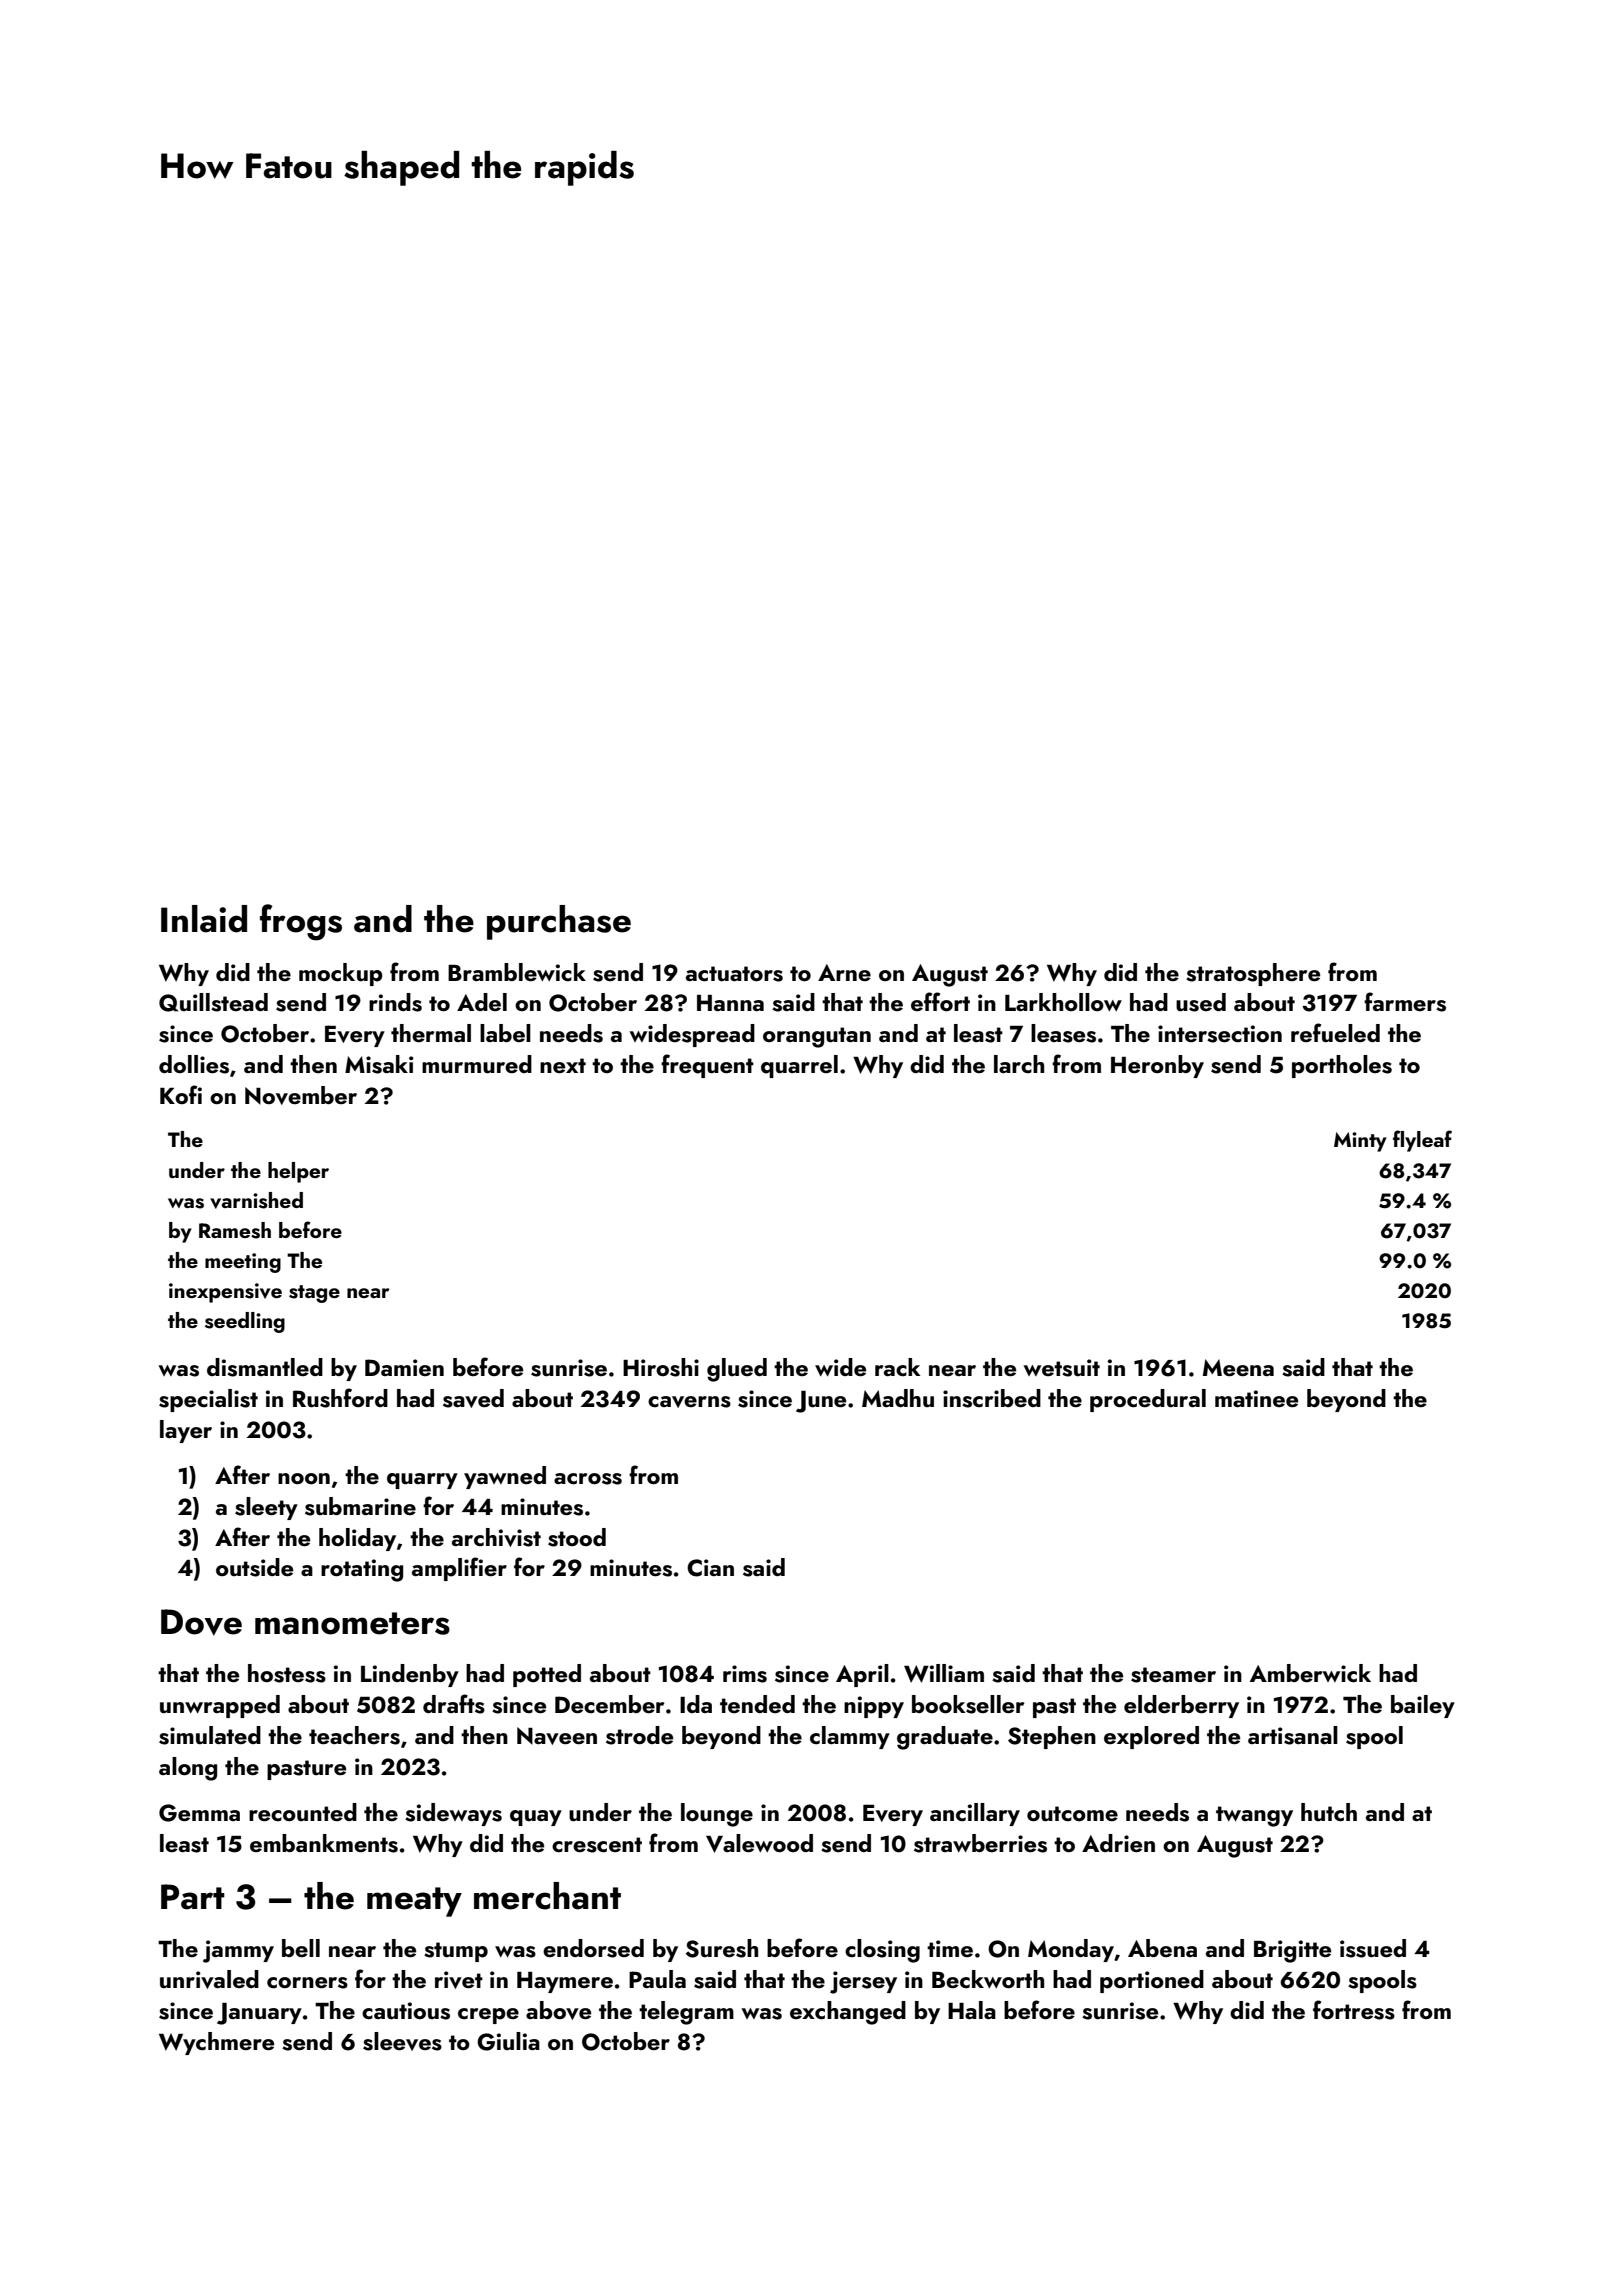 The width and height of the document is (1620, 2292). I want to click on Heronby, so click(1157, 1066).
